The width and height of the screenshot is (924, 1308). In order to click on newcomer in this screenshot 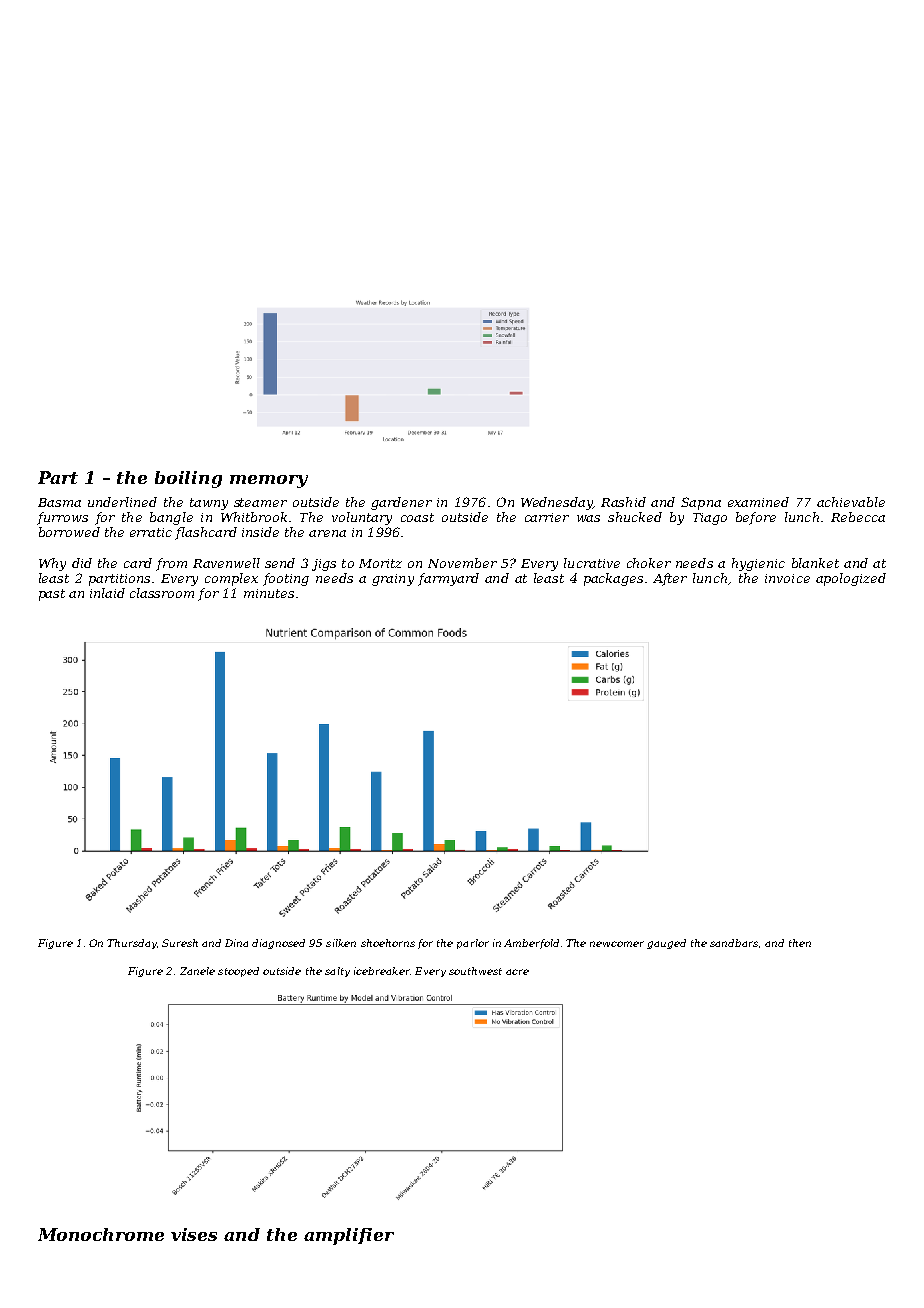, I will do `click(617, 944)`.
